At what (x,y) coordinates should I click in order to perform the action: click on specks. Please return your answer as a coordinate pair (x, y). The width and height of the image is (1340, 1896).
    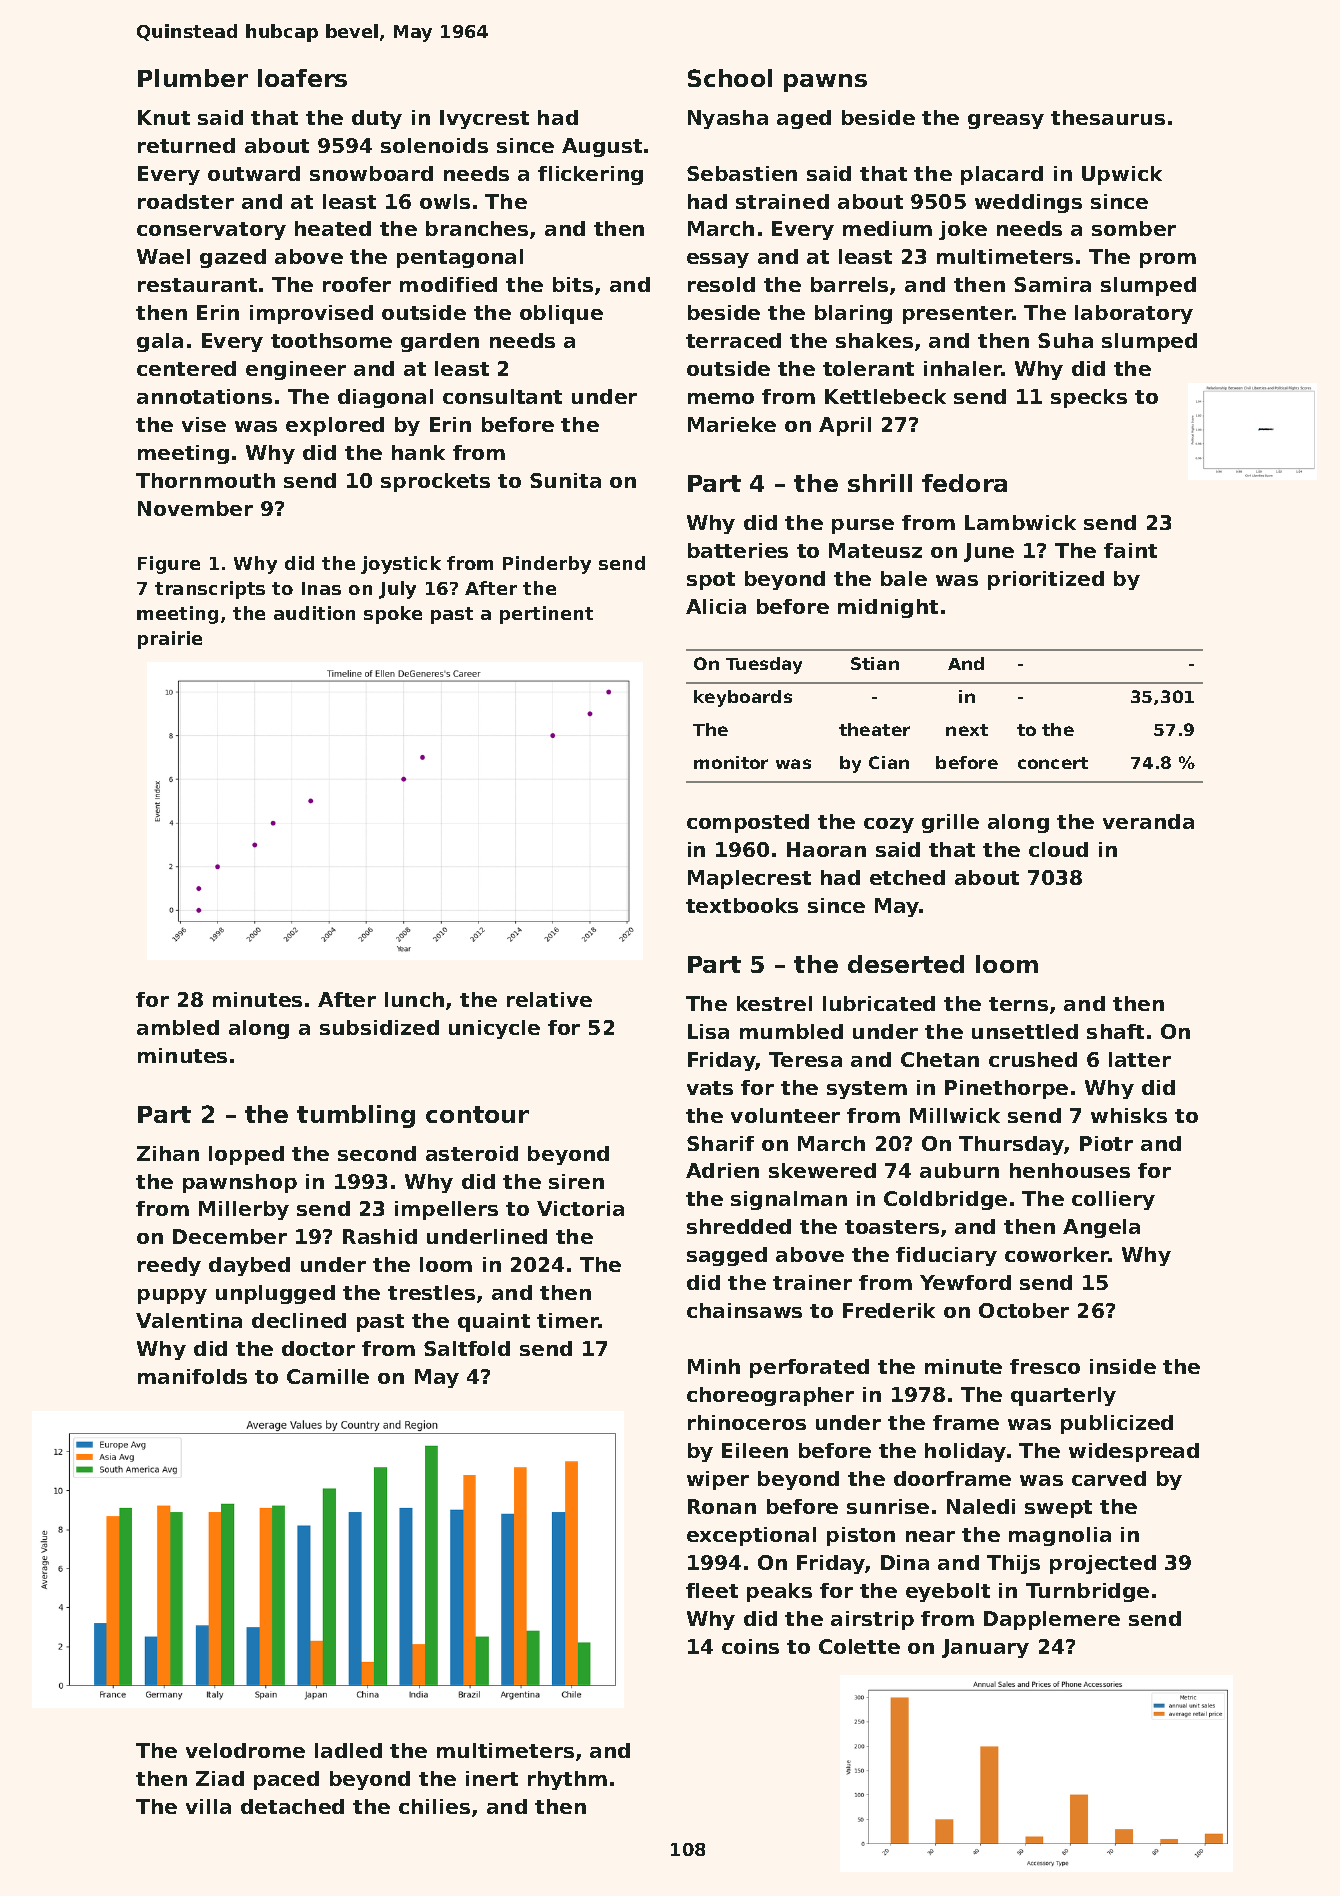
    Looking at the image, I should click on (1089, 398).
